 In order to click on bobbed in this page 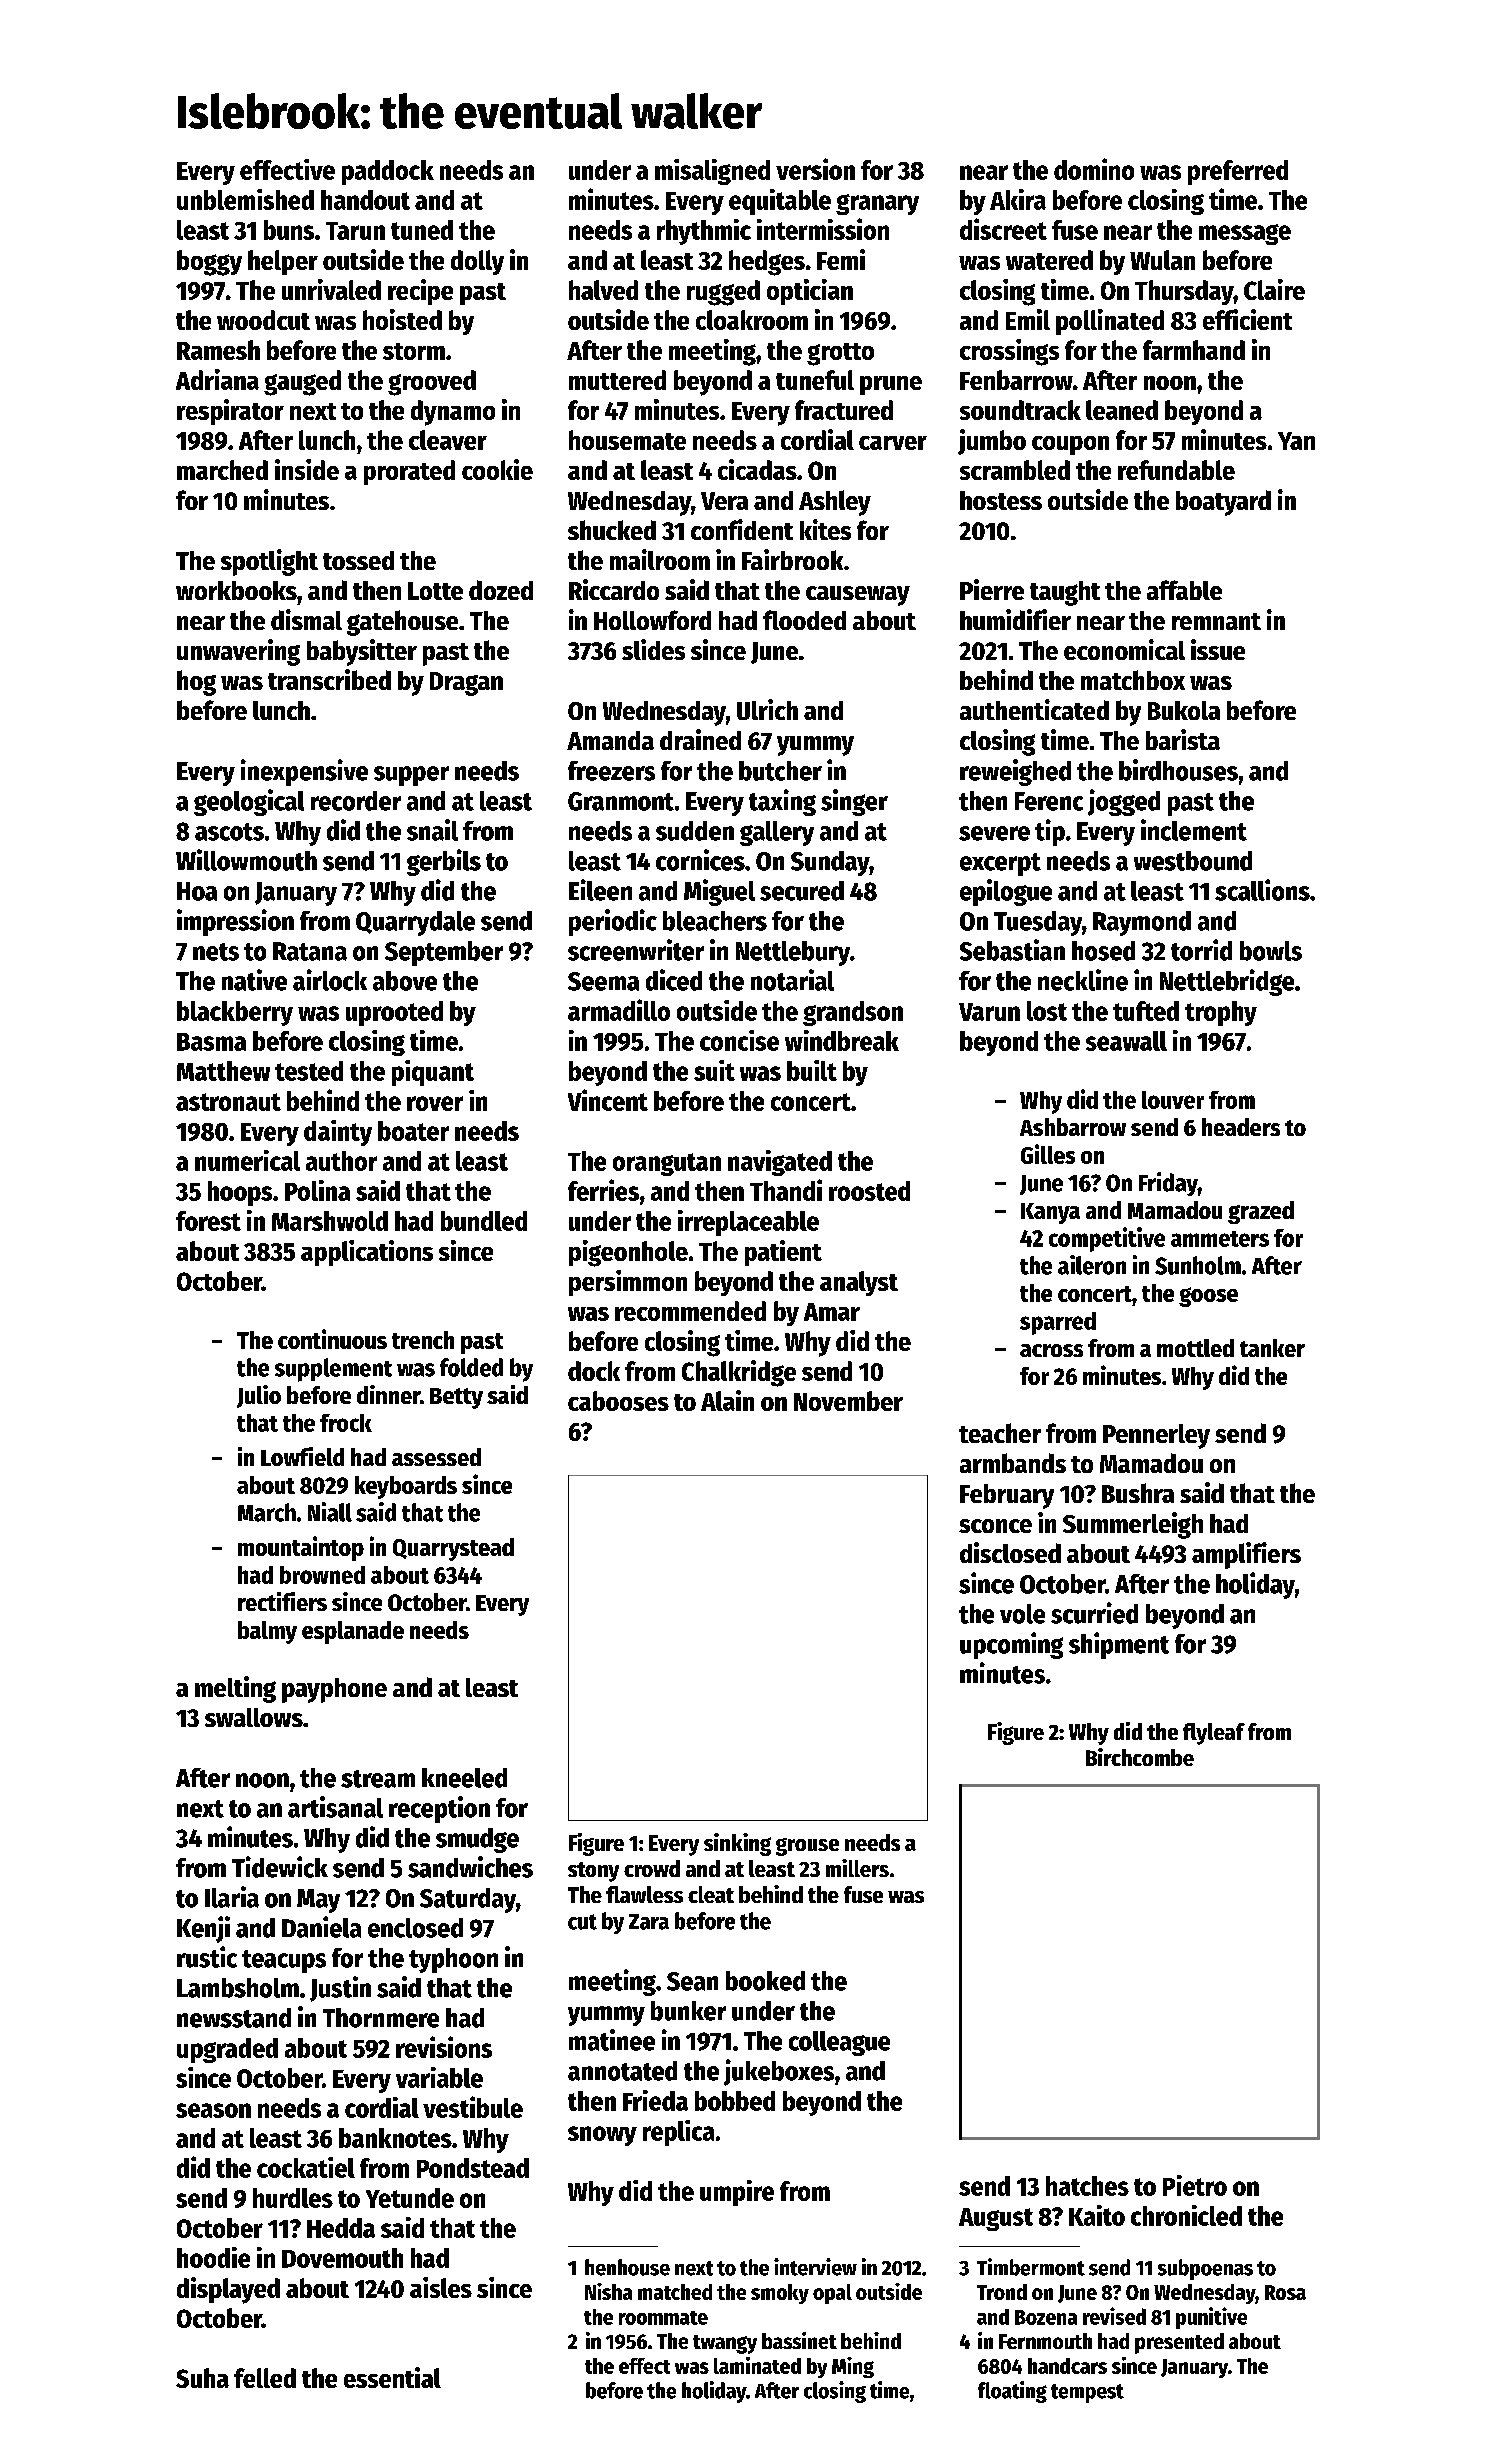, I will do `click(735, 2101)`.
